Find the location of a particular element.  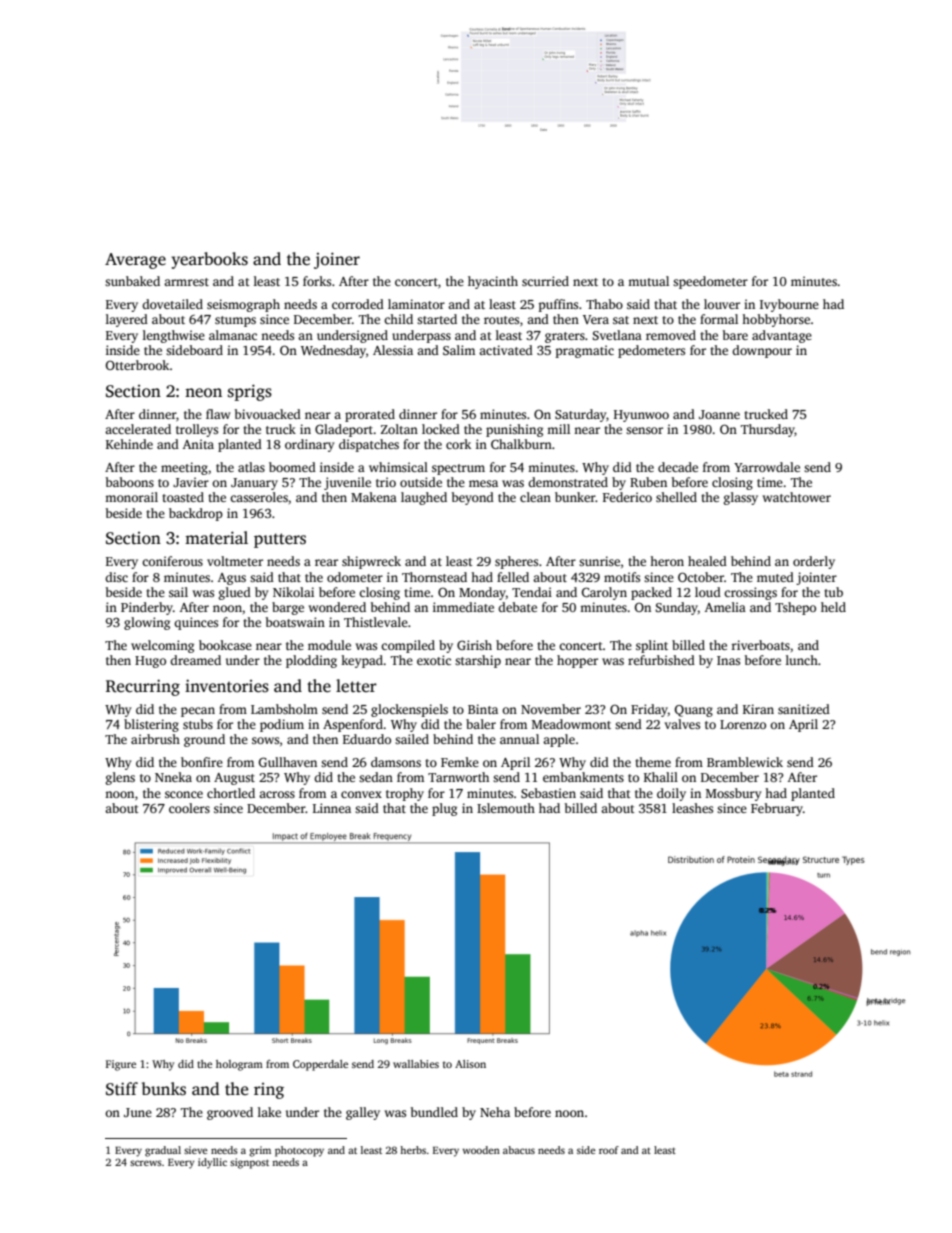

joiner is located at coordinates (337, 260).
